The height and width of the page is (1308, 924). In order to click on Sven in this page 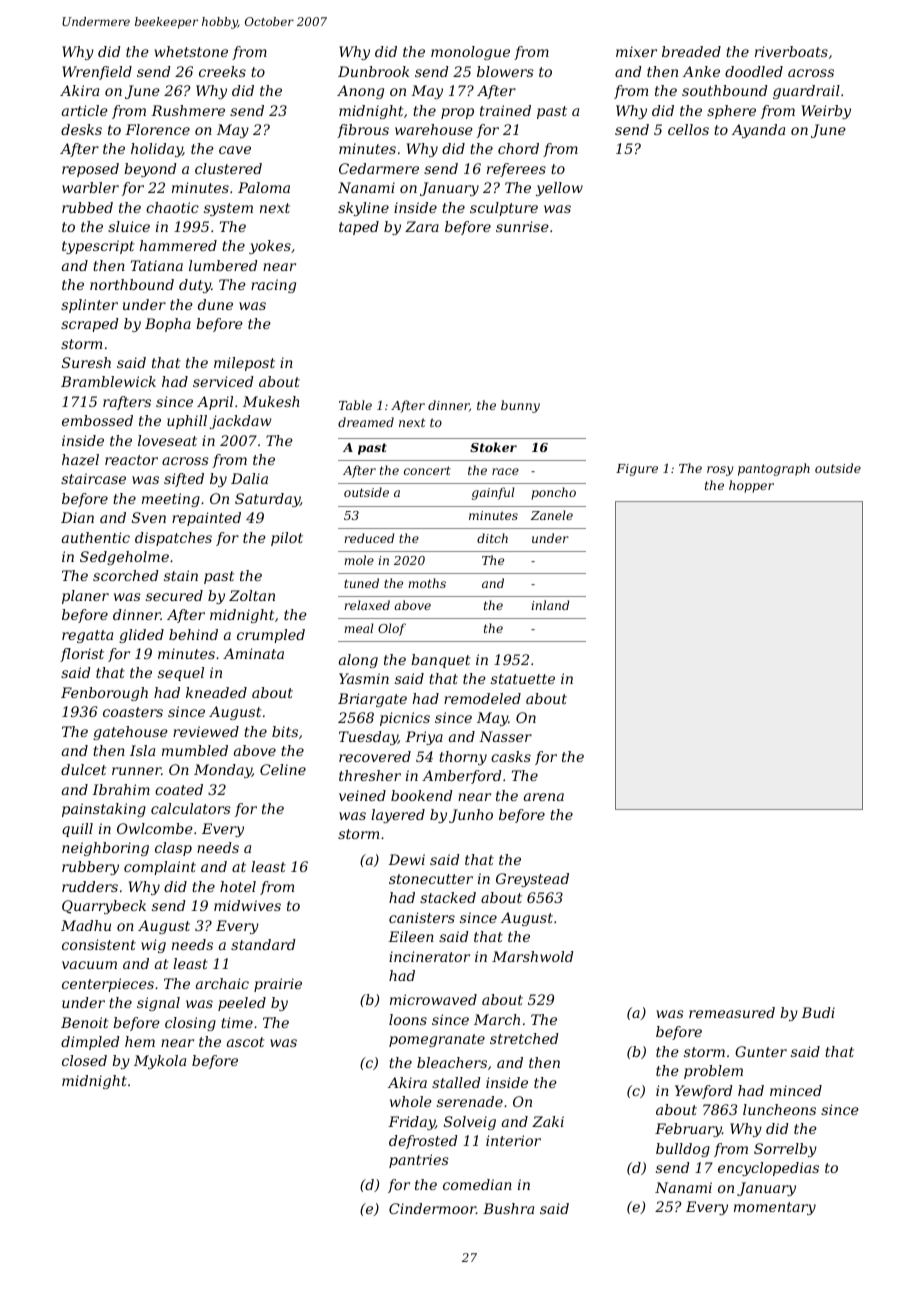, I will do `click(149, 517)`.
